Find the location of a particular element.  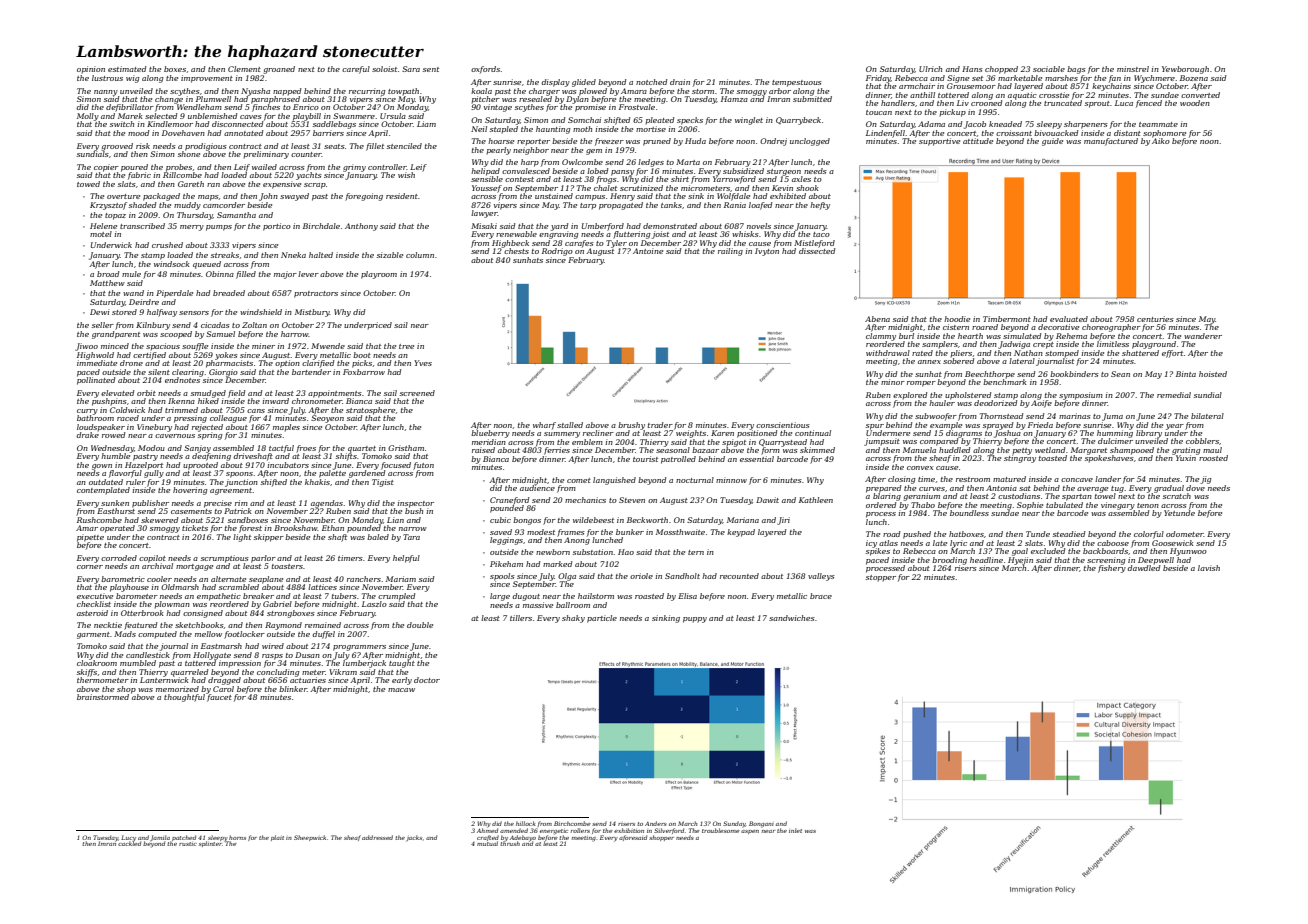

shirt is located at coordinates (680, 179).
